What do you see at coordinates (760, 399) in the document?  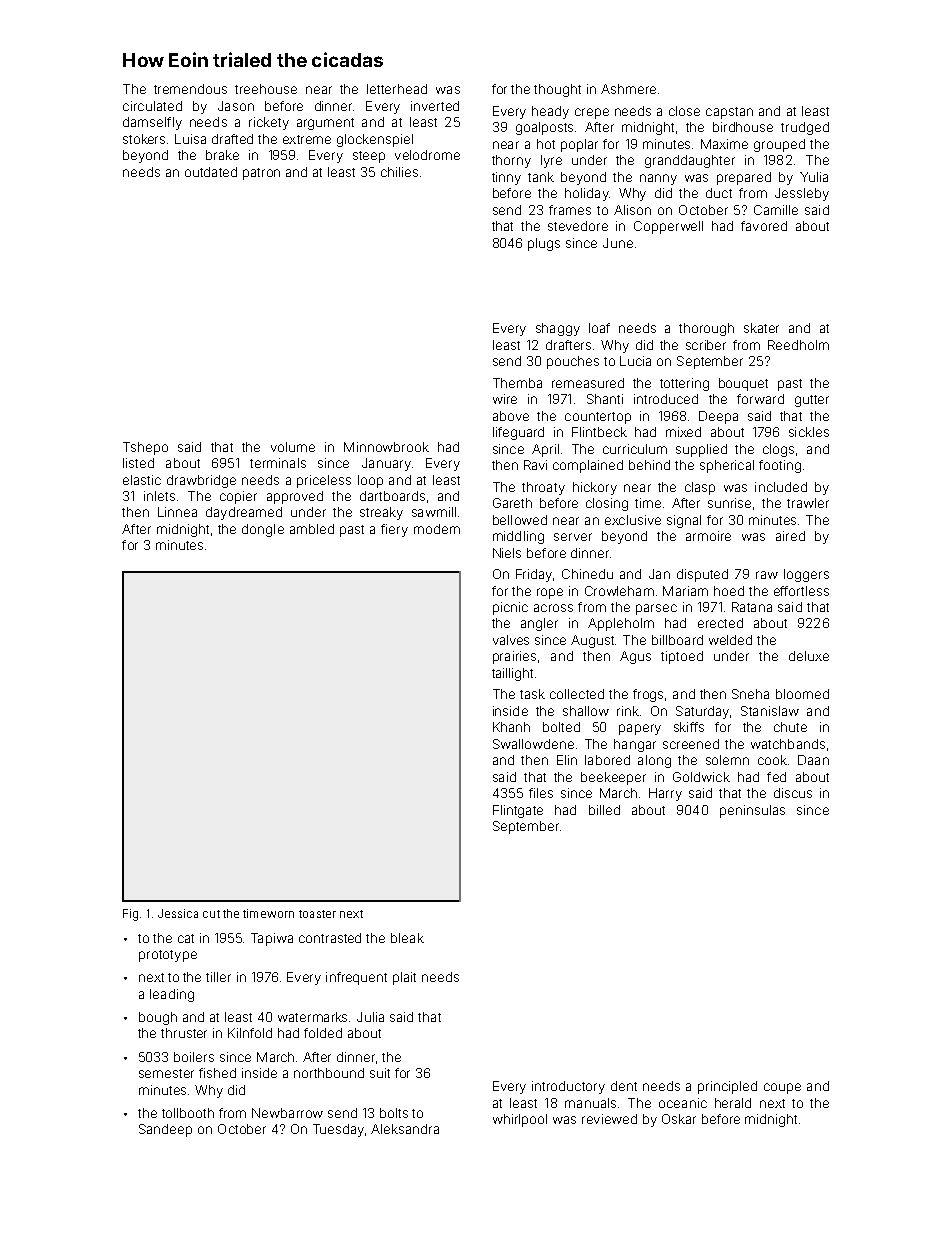 I see `forward` at bounding box center [760, 399].
